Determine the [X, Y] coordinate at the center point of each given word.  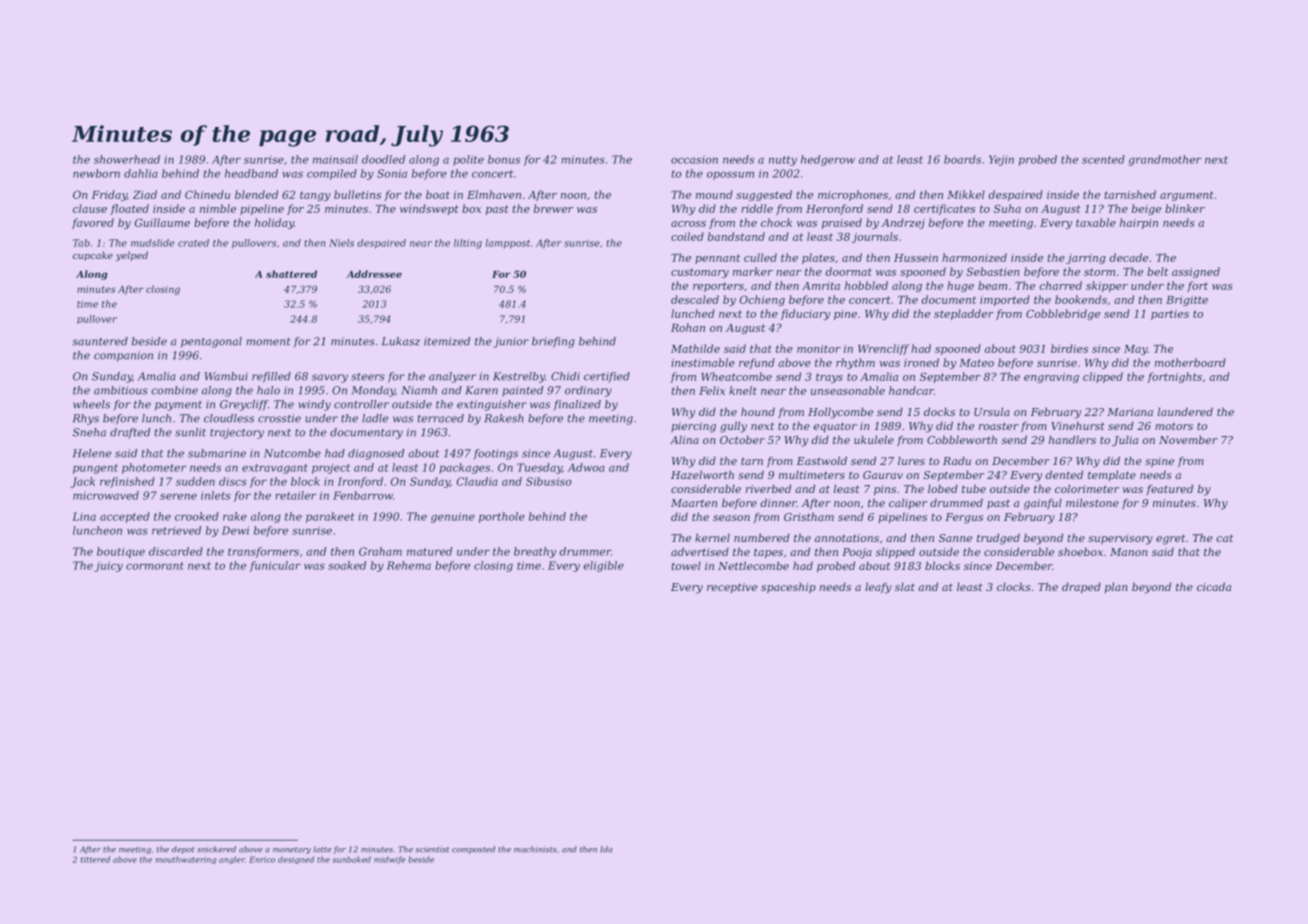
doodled [383, 159]
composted [473, 850]
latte [322, 849]
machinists [535, 849]
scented [1103, 159]
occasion [694, 159]
